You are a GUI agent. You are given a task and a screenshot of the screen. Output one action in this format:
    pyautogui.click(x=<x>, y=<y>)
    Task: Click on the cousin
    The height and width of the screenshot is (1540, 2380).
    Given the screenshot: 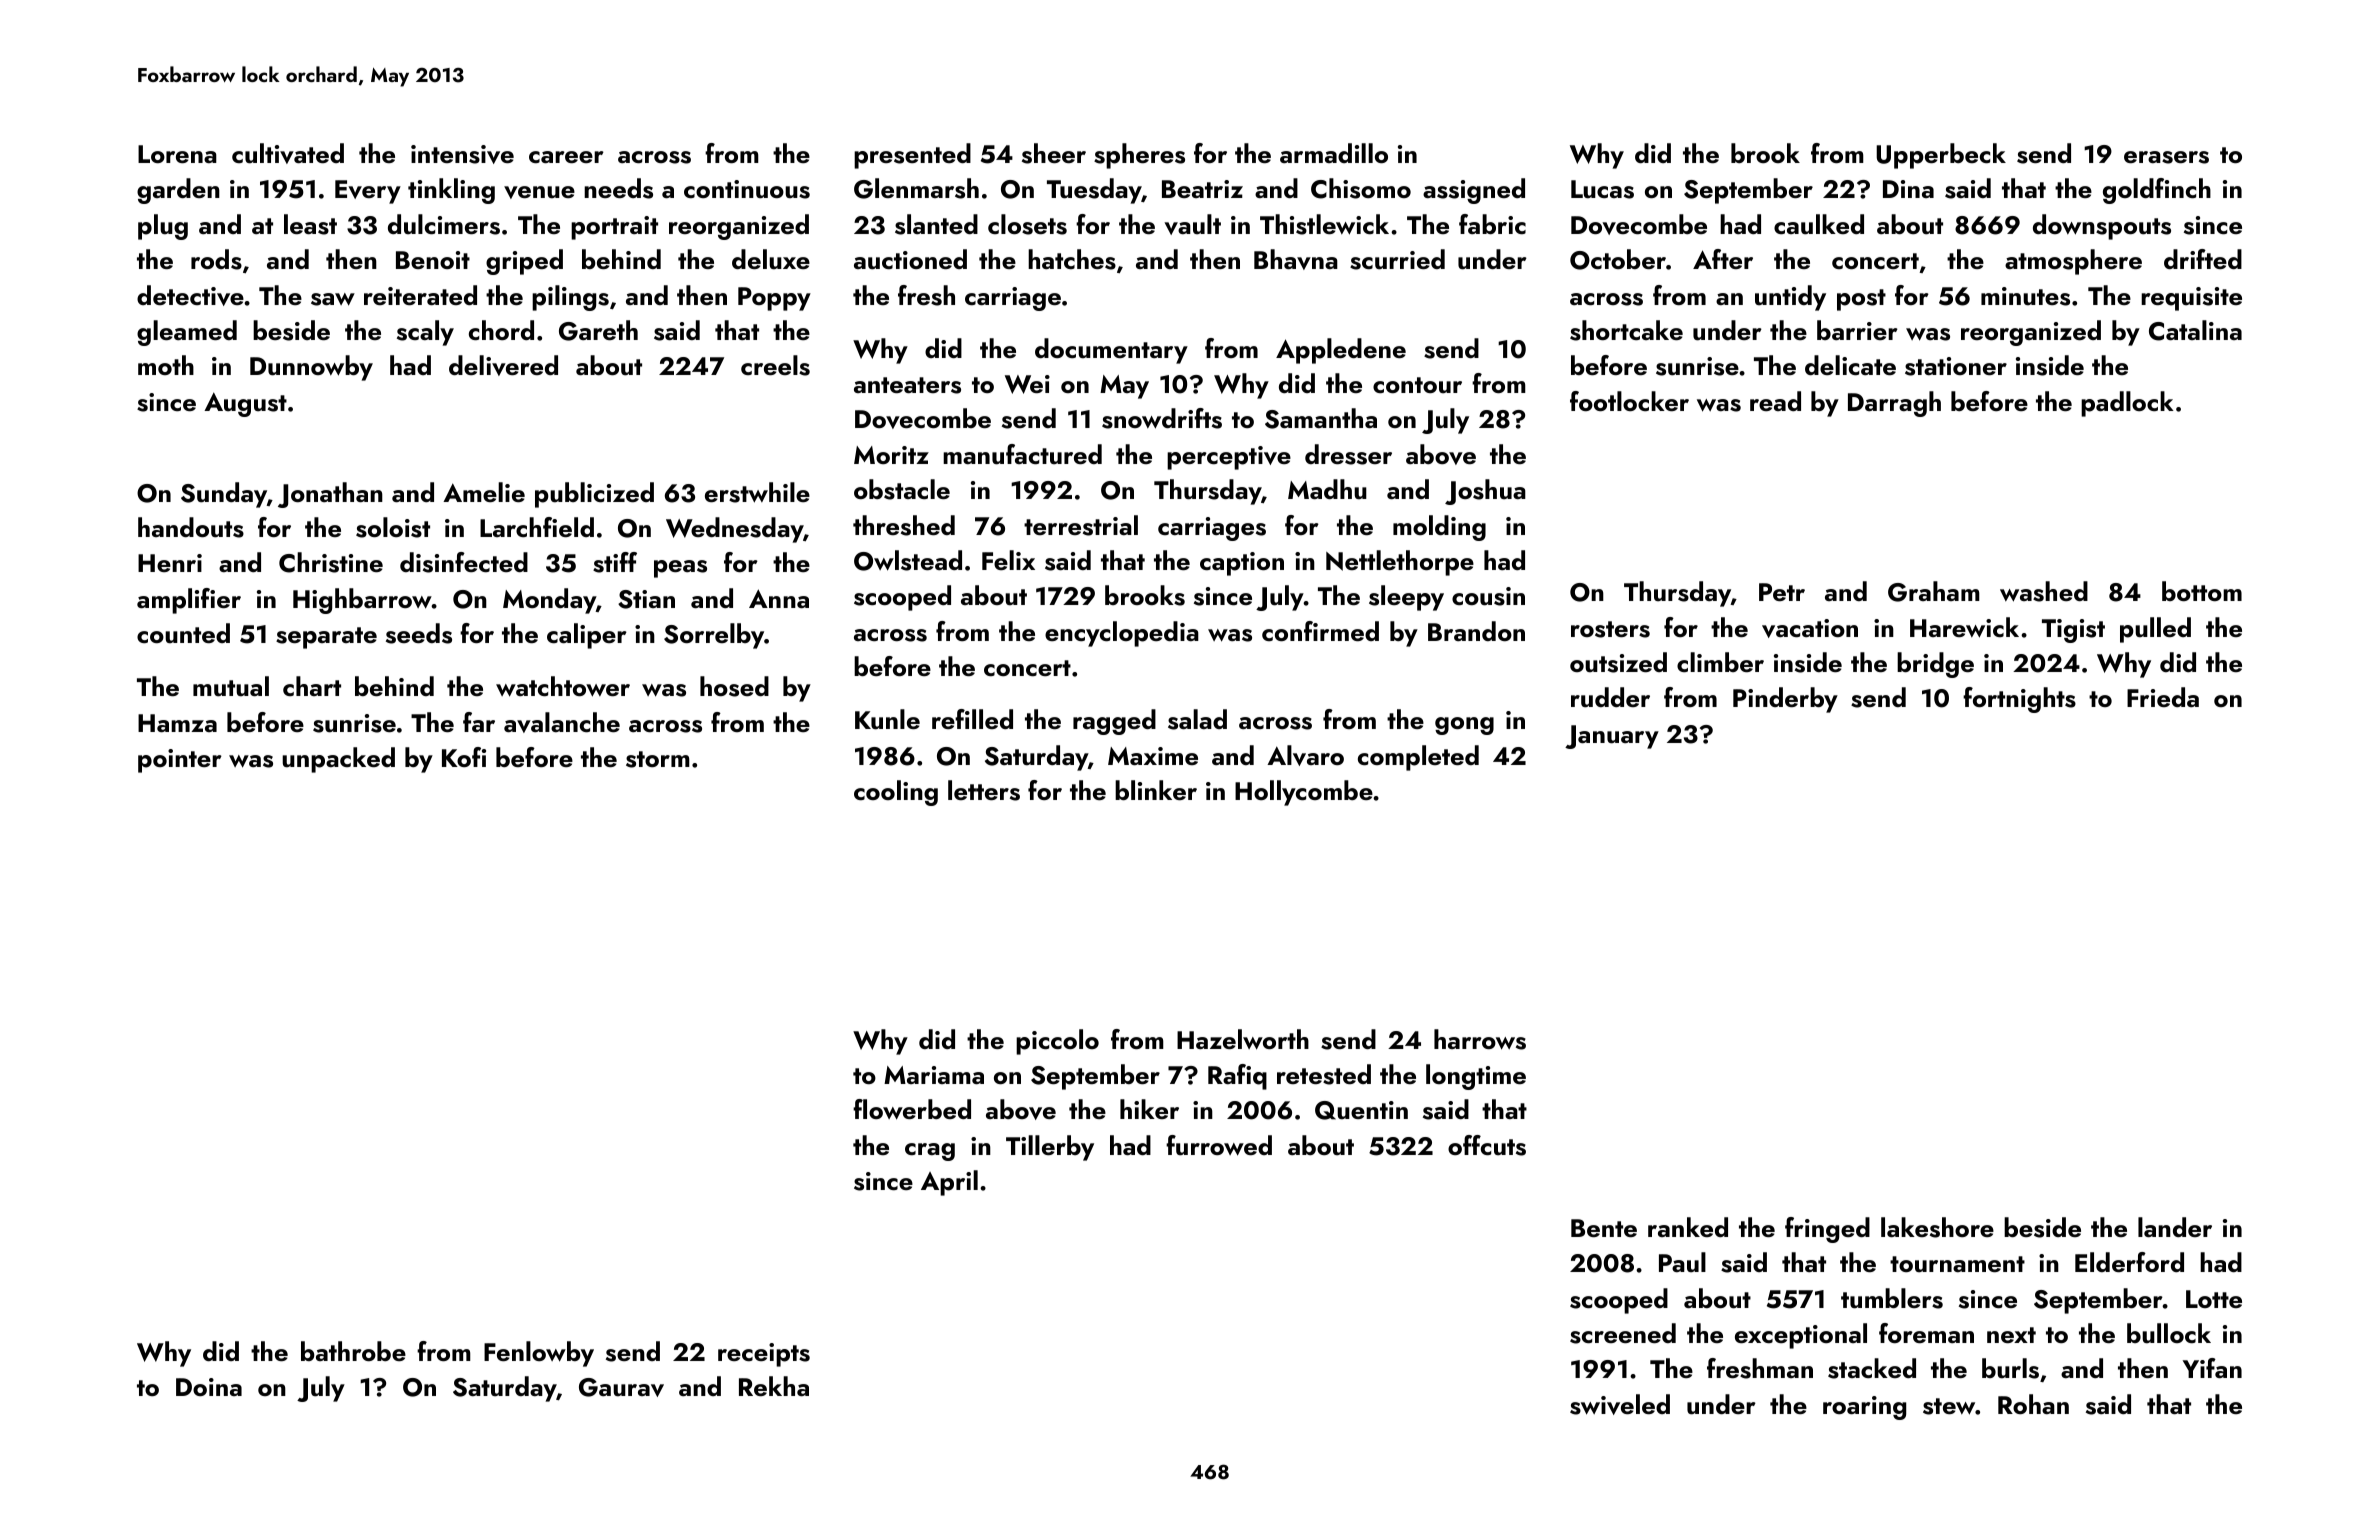 What is the action you would take?
    pyautogui.click(x=1488, y=596)
